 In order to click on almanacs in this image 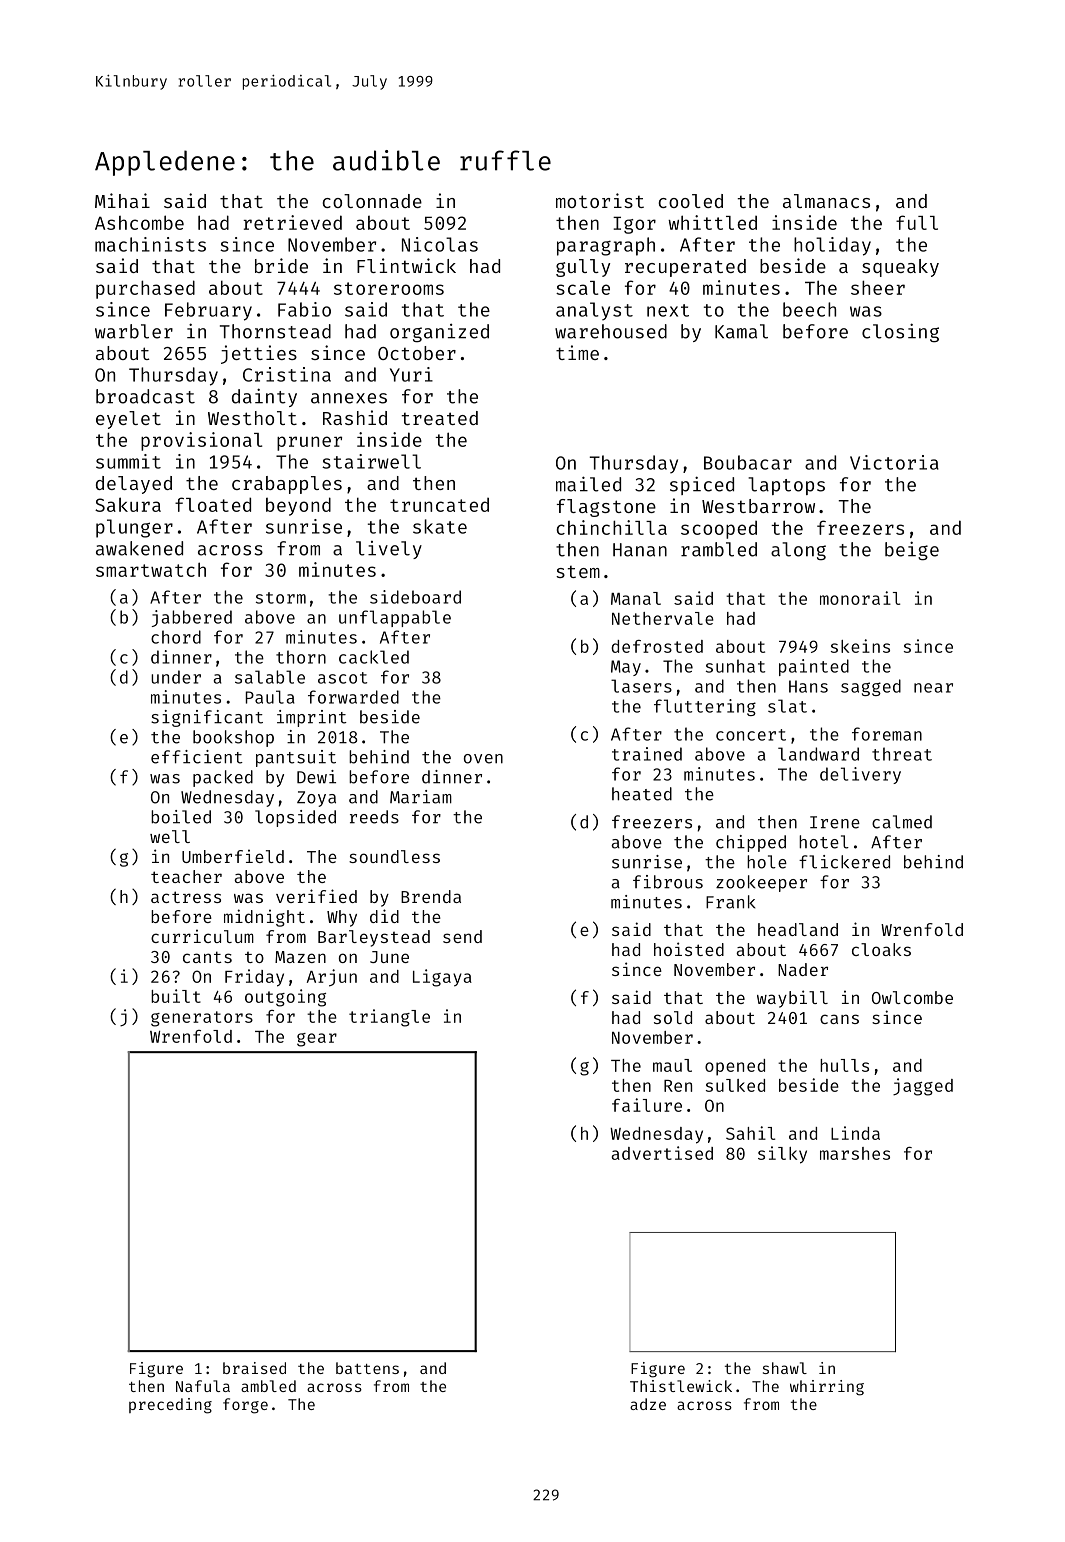, I will do `click(826, 201)`.
